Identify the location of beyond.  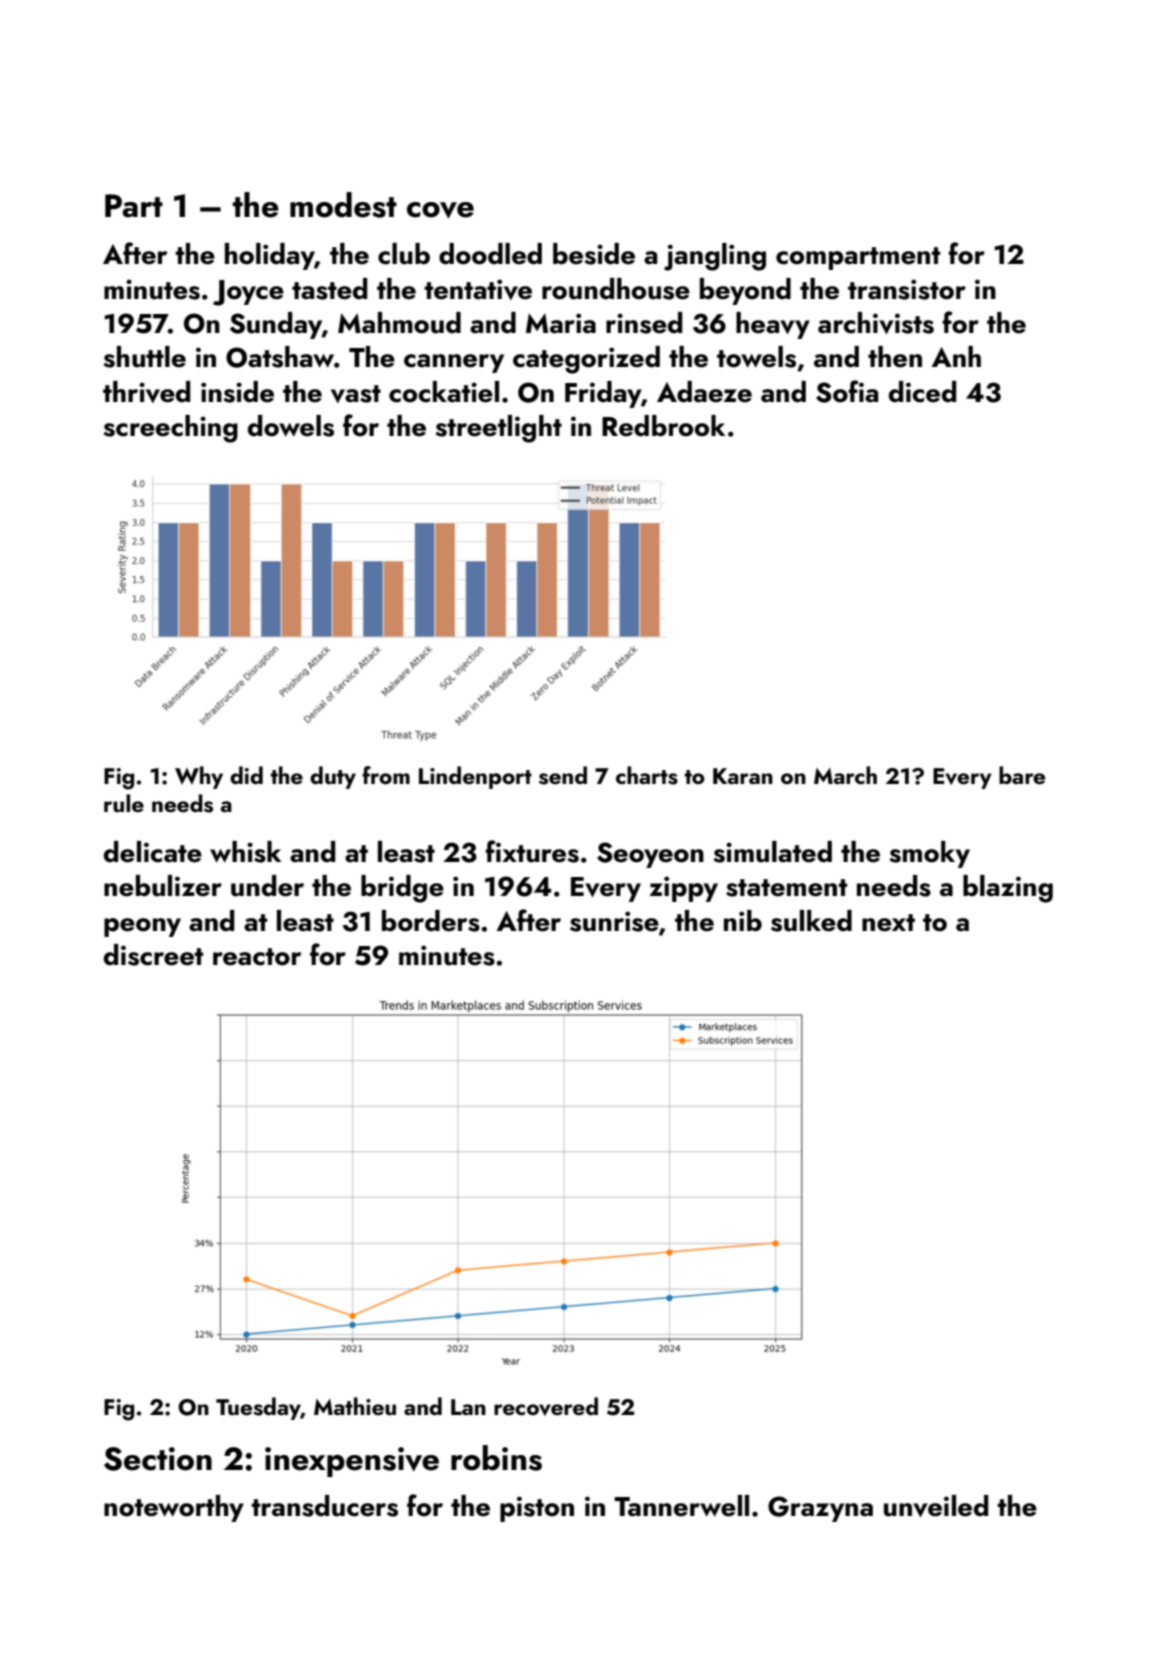
(745, 291).
